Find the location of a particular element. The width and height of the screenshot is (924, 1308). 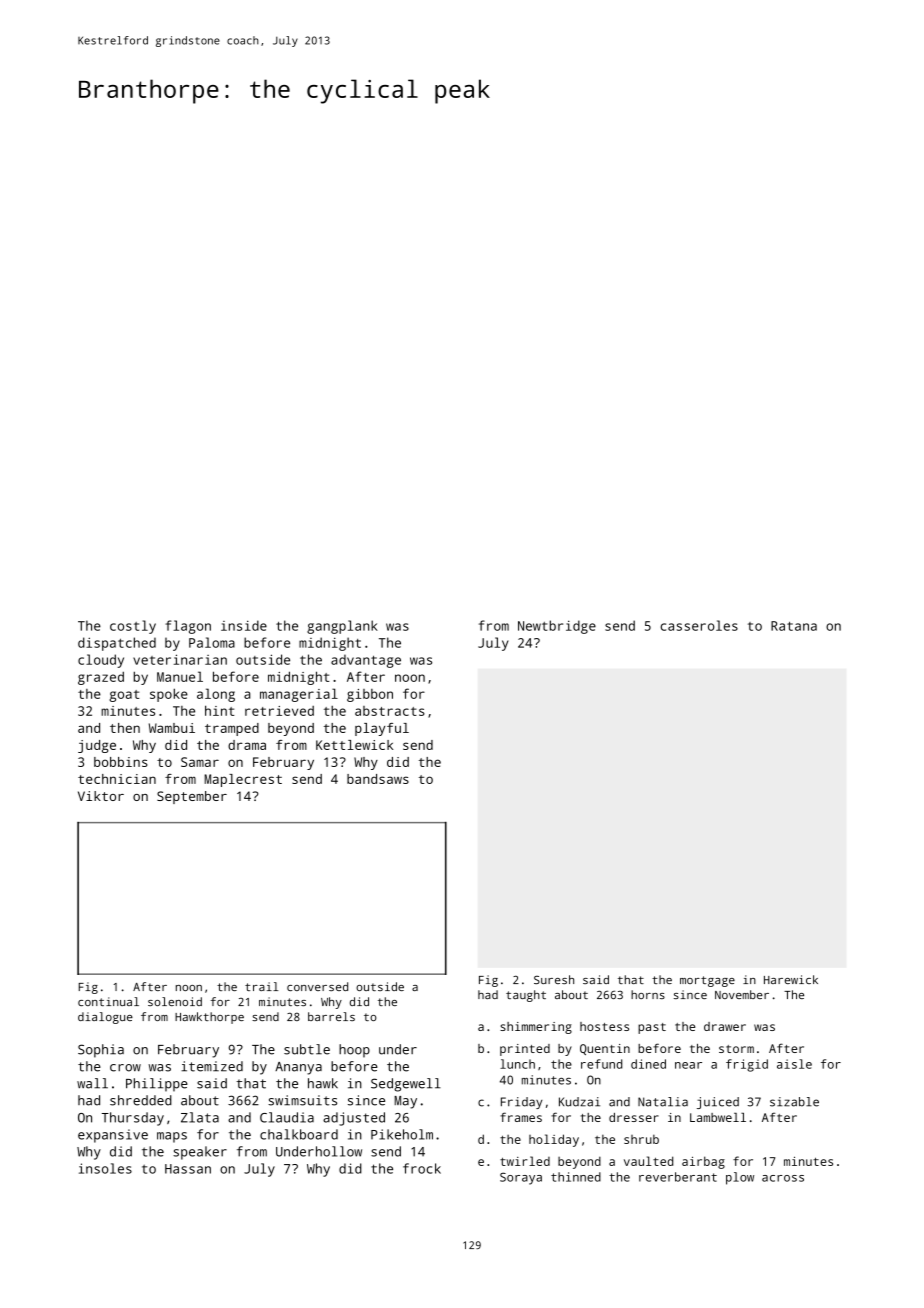

conversed is located at coordinates (317, 986).
